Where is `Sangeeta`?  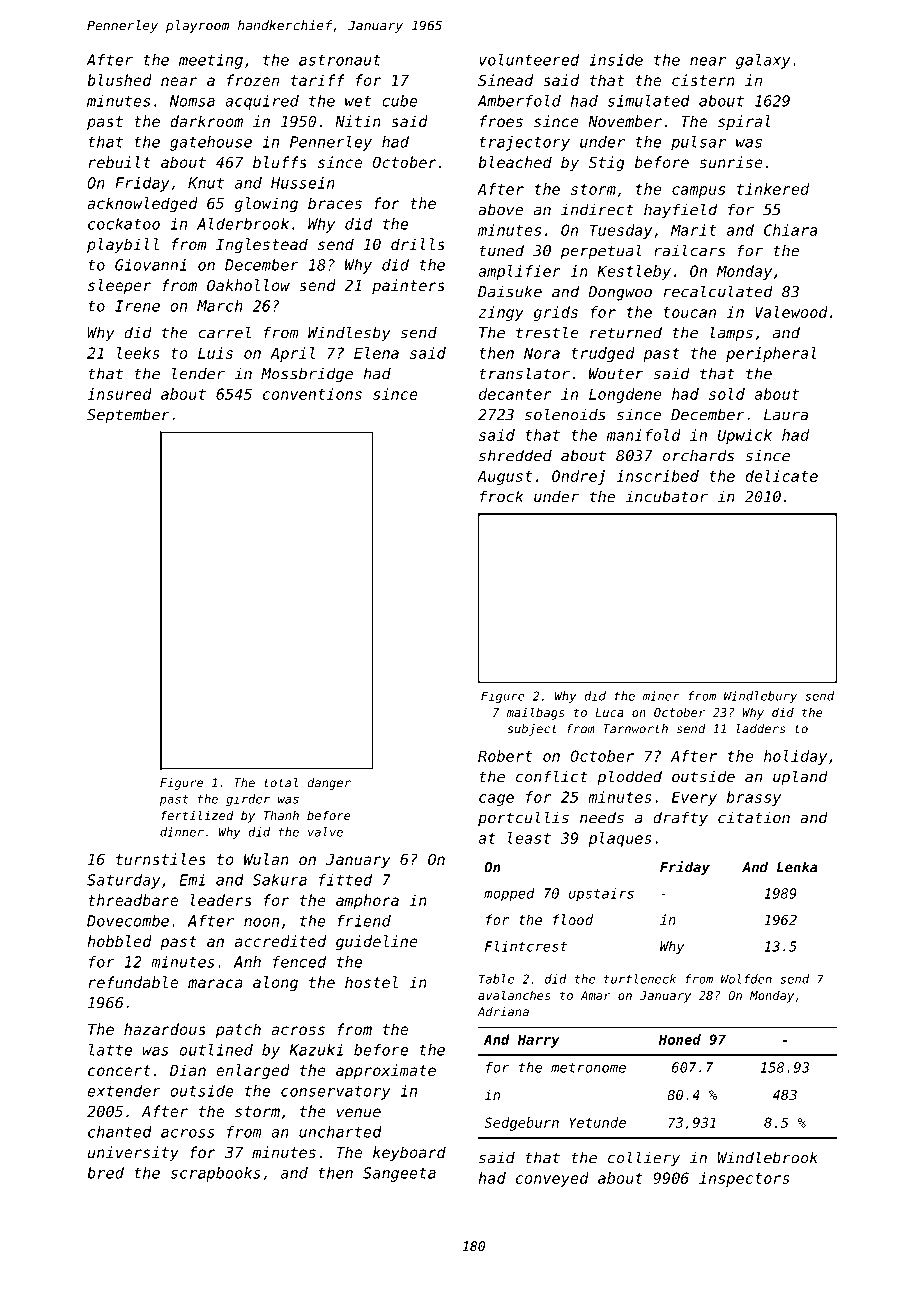
Sangeeta is located at coordinates (399, 1174).
